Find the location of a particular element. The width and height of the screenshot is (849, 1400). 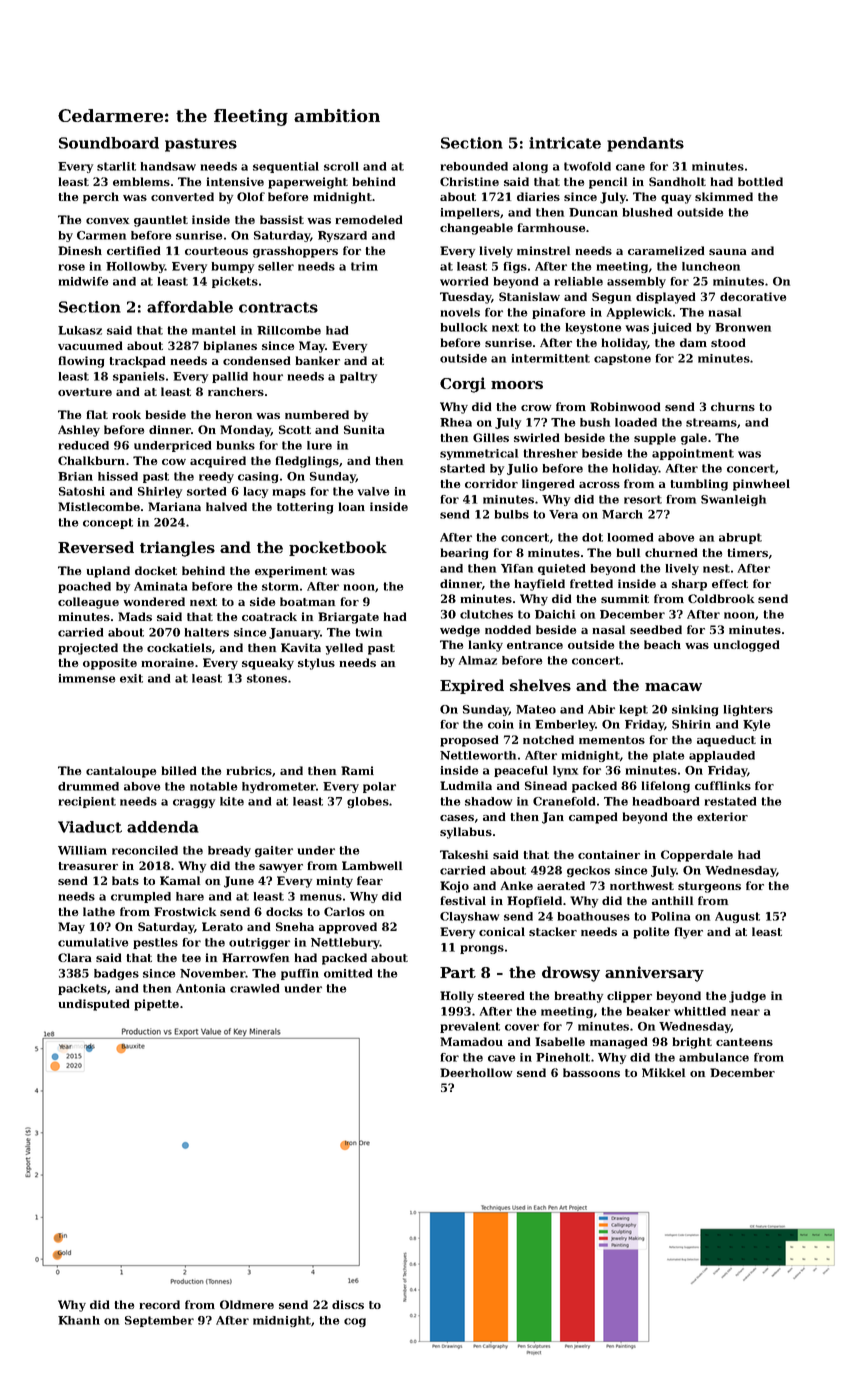

outrigger is located at coordinates (259, 943).
